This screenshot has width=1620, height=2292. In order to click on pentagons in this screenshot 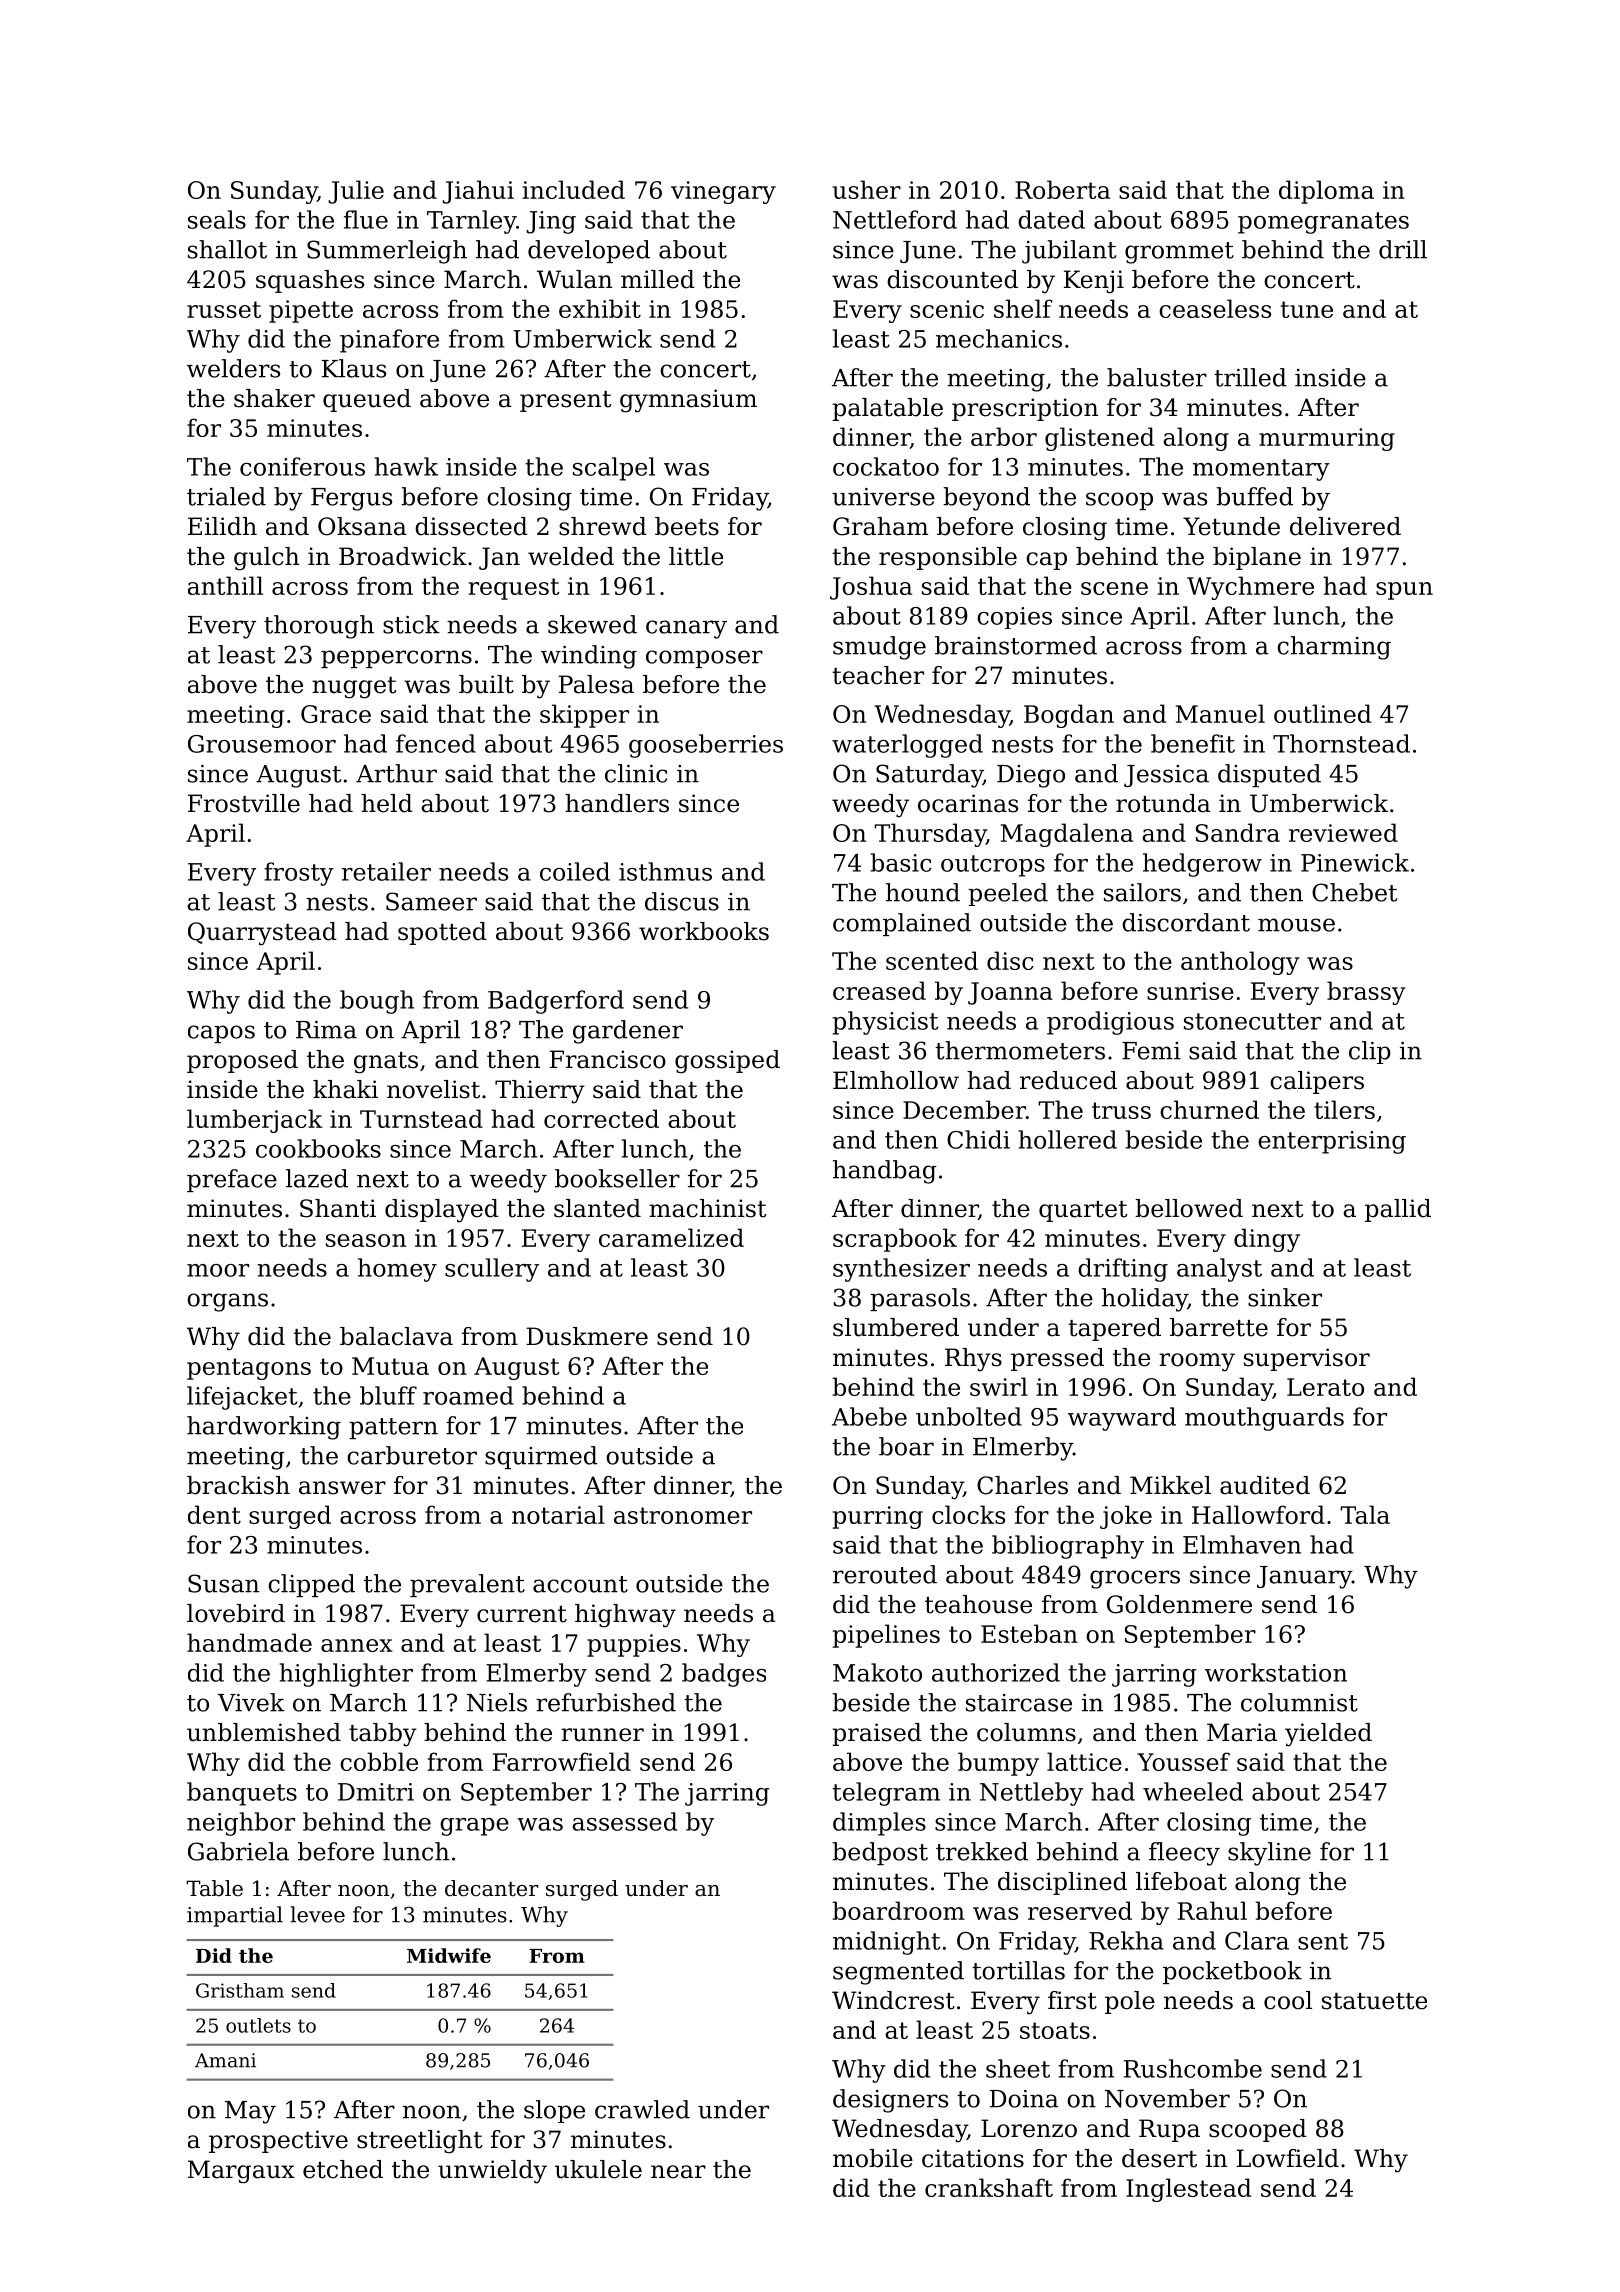, I will do `click(249, 1369)`.
